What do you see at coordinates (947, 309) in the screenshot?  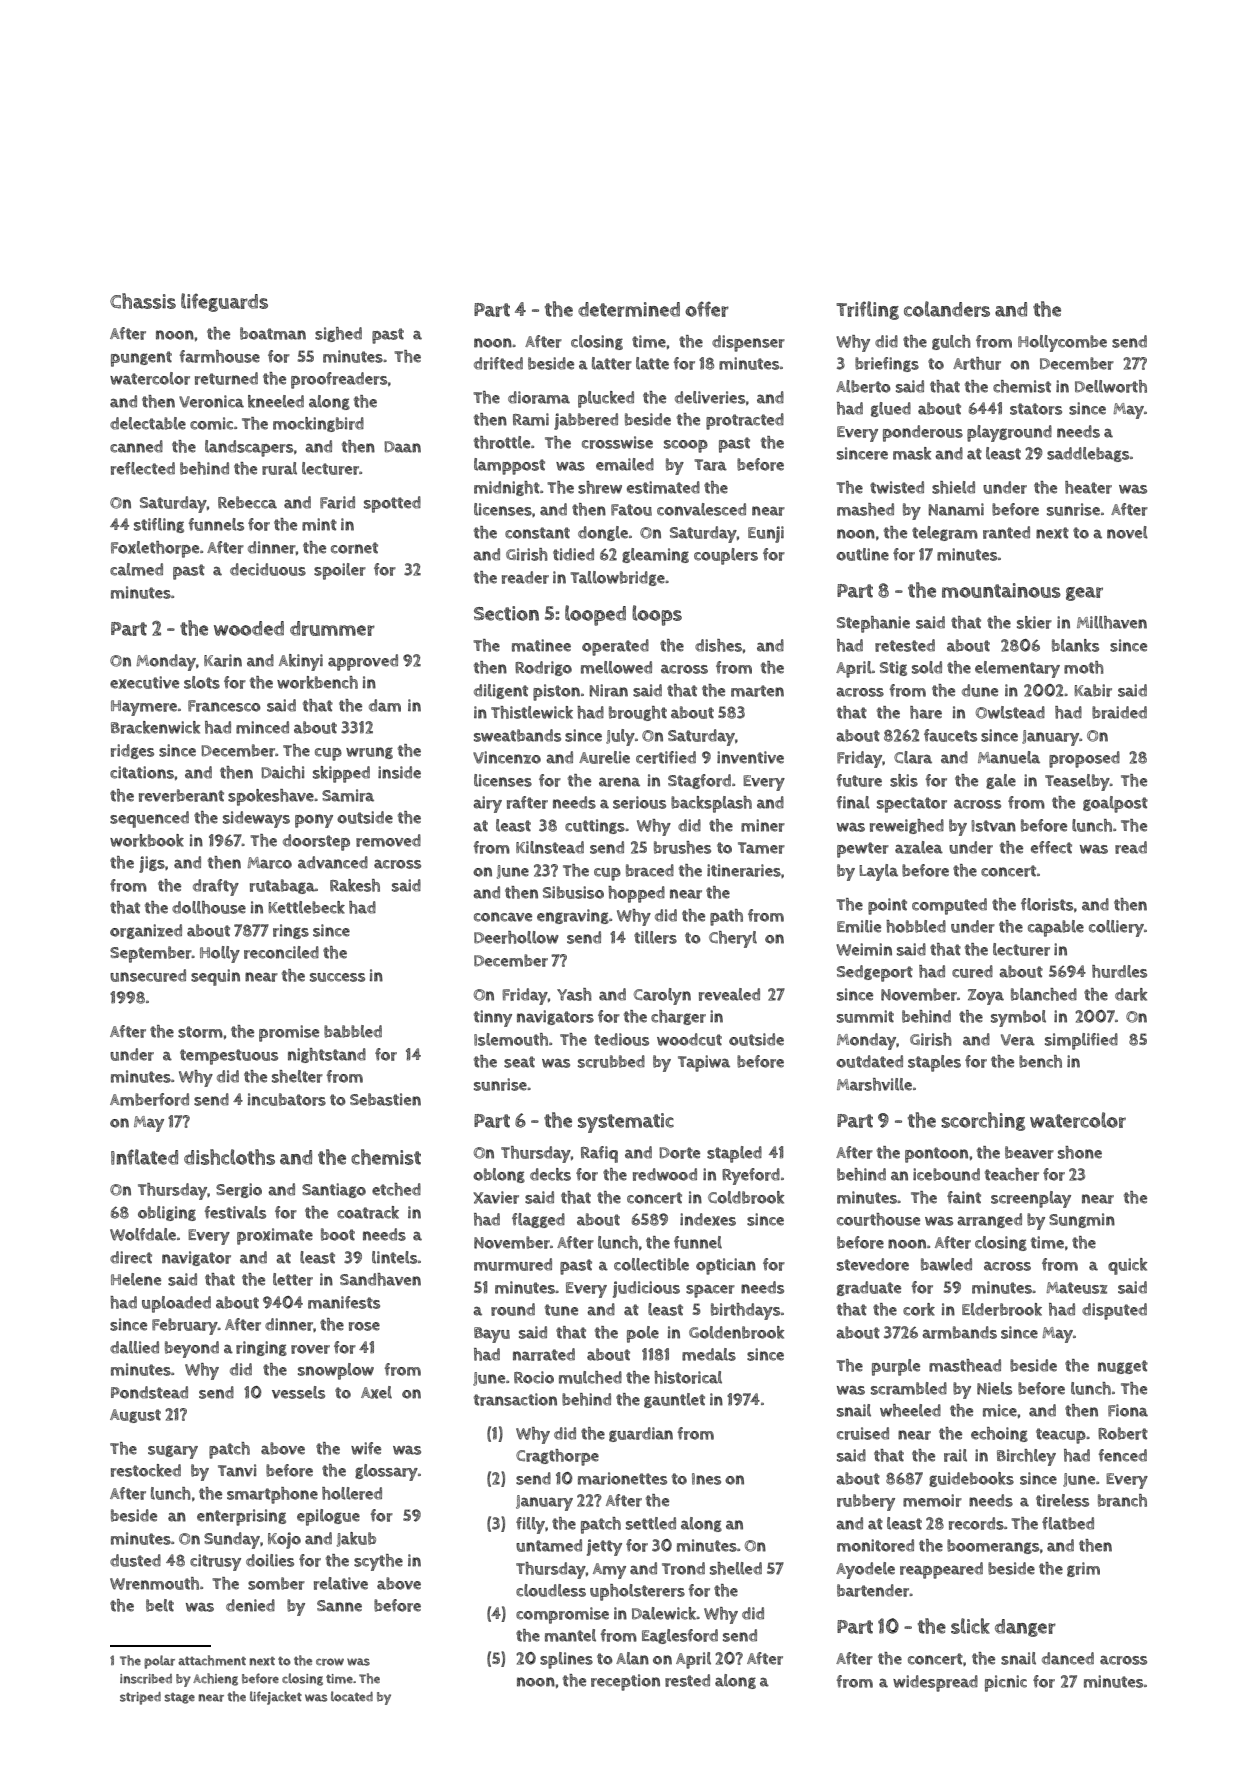 I see `colanders` at bounding box center [947, 309].
